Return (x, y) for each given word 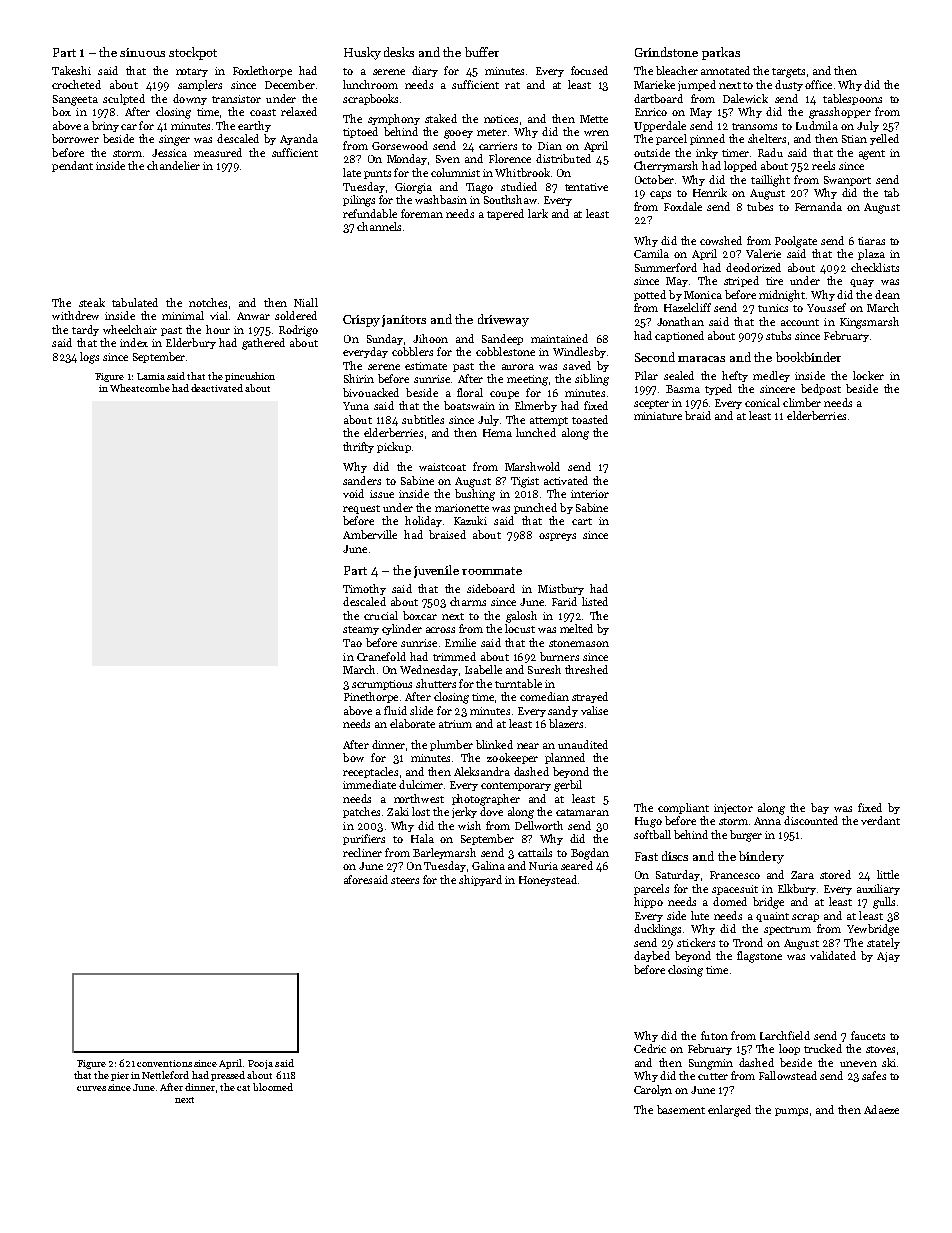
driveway (503, 320)
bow (353, 757)
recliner (362, 852)
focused (589, 70)
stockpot (193, 53)
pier (120, 1076)
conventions (164, 1063)
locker (868, 375)
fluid (395, 710)
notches (208, 302)
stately (883, 943)
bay (820, 808)
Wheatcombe (140, 388)
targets (788, 73)
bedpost (821, 389)
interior (590, 494)
